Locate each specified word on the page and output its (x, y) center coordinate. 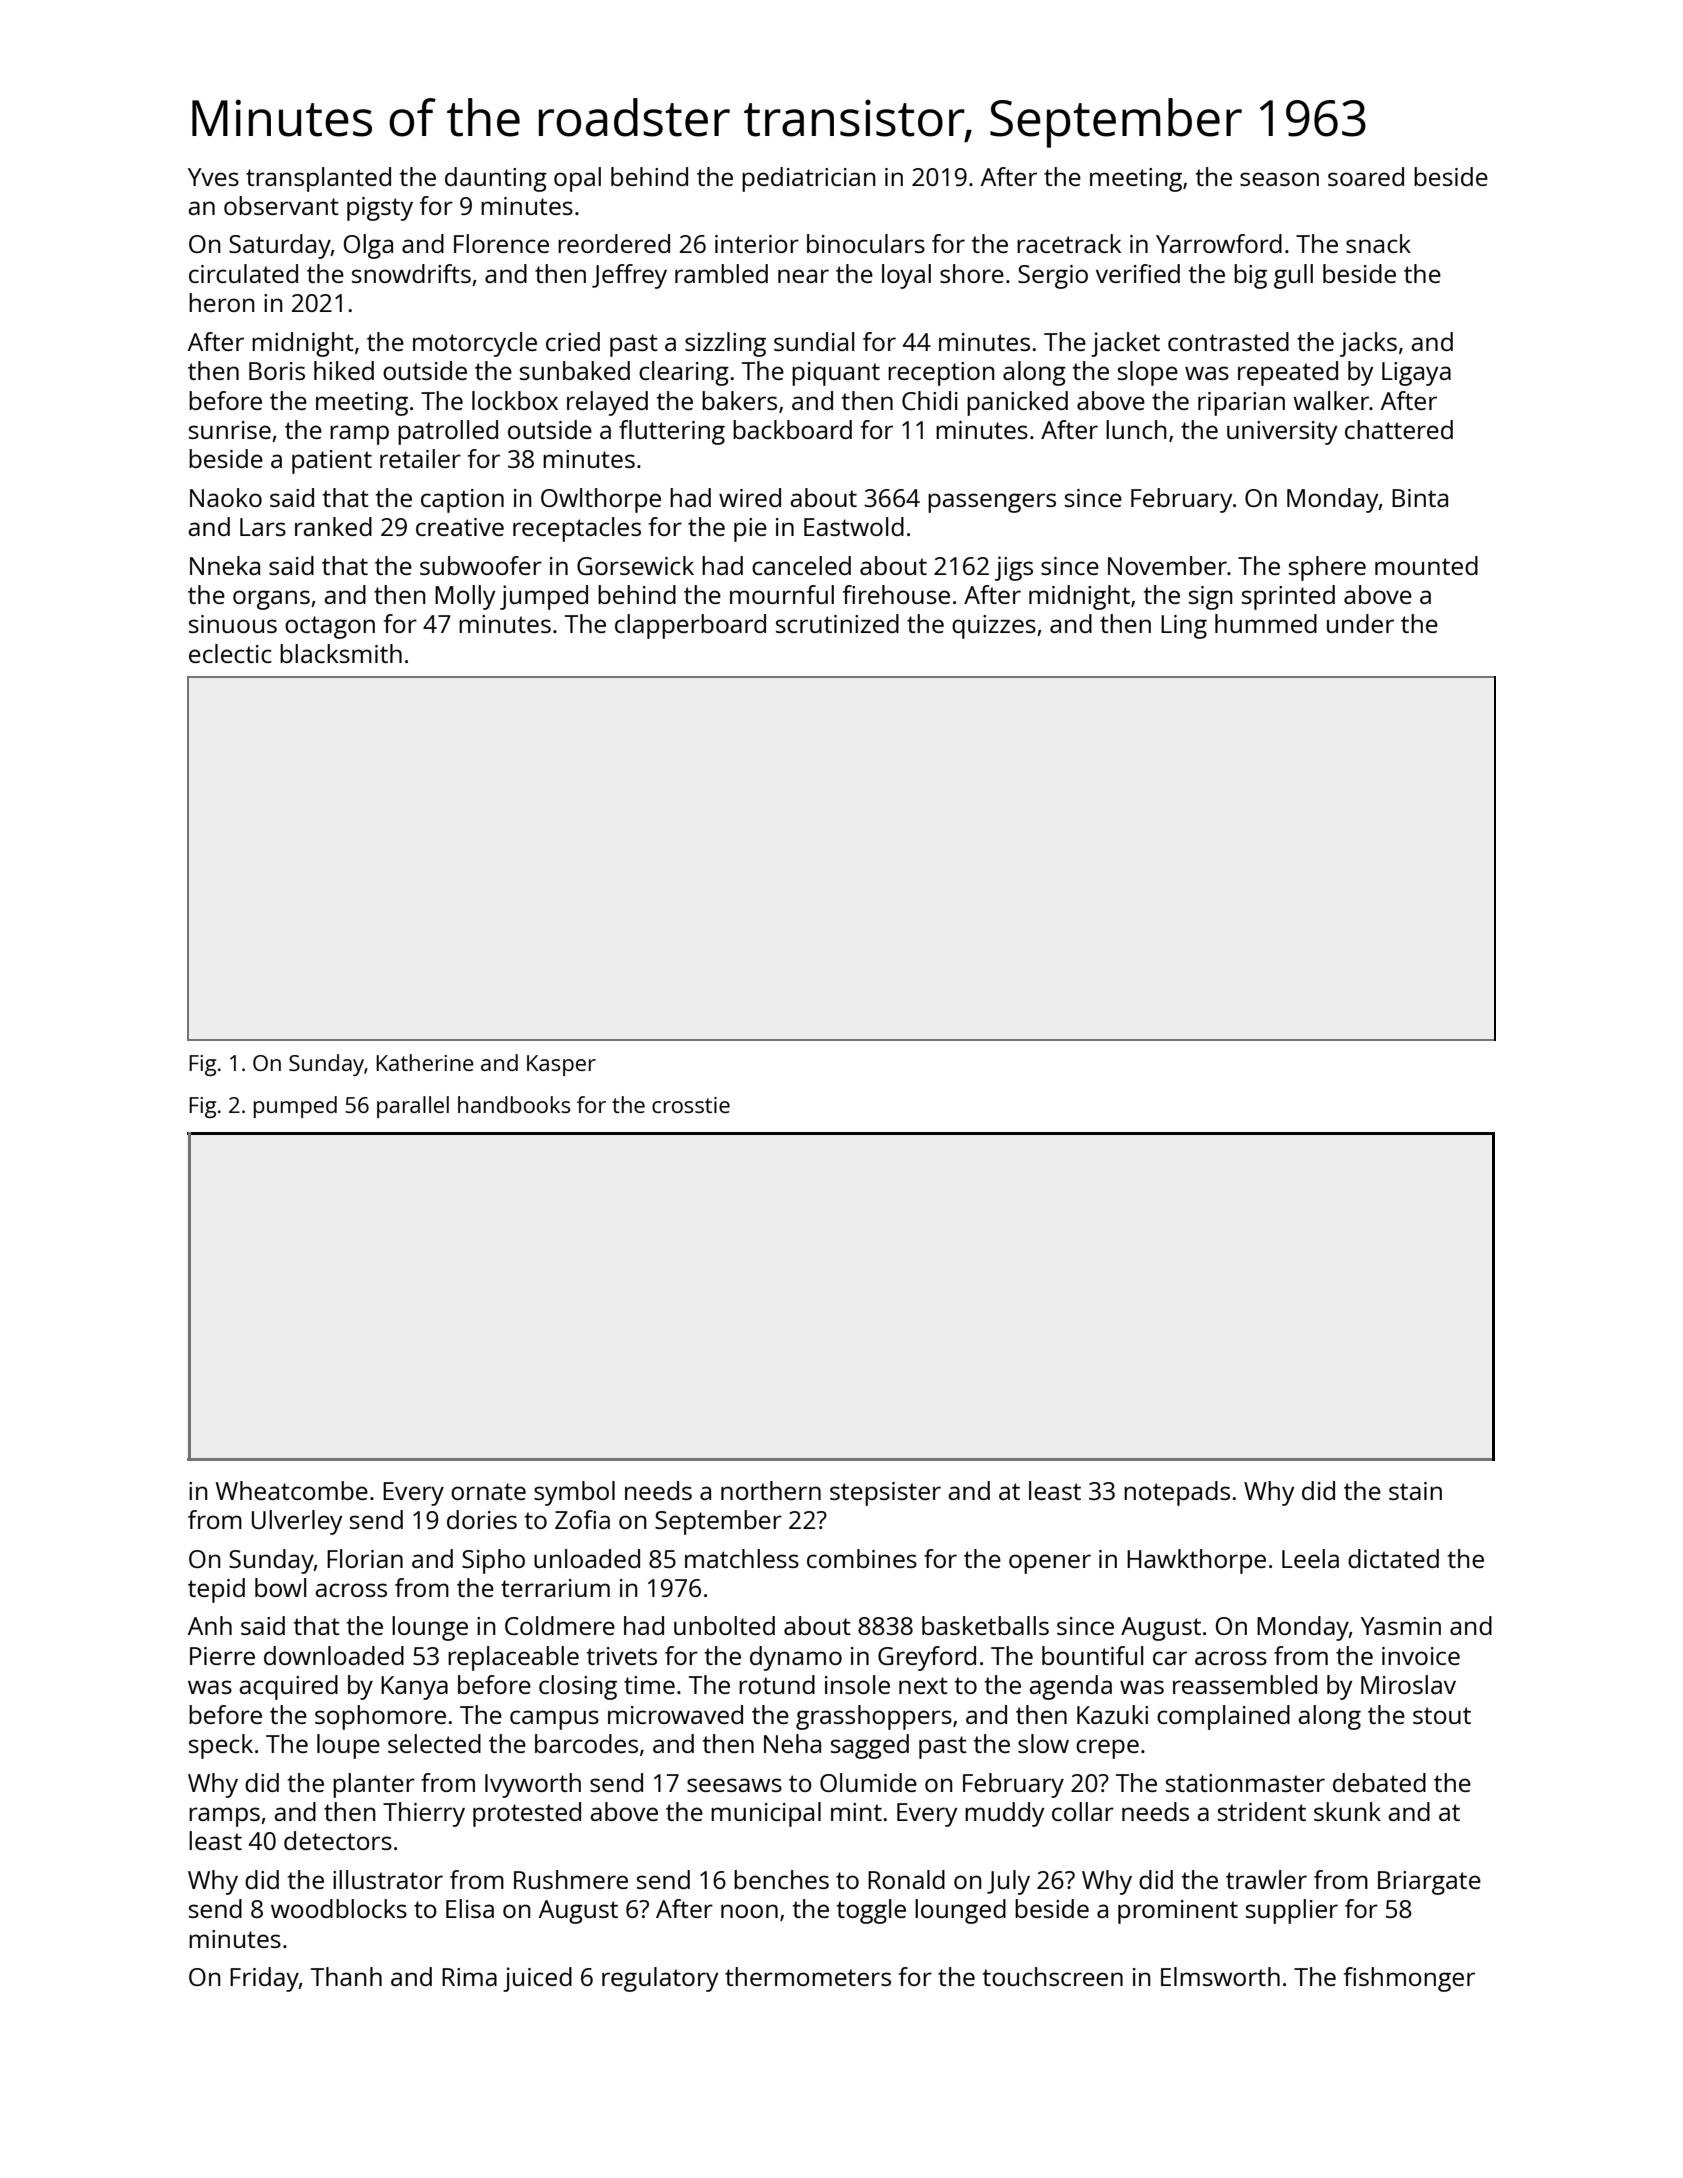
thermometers (808, 1976)
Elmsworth (1220, 1976)
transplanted (318, 179)
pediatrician (809, 179)
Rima (469, 1977)
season (1279, 179)
